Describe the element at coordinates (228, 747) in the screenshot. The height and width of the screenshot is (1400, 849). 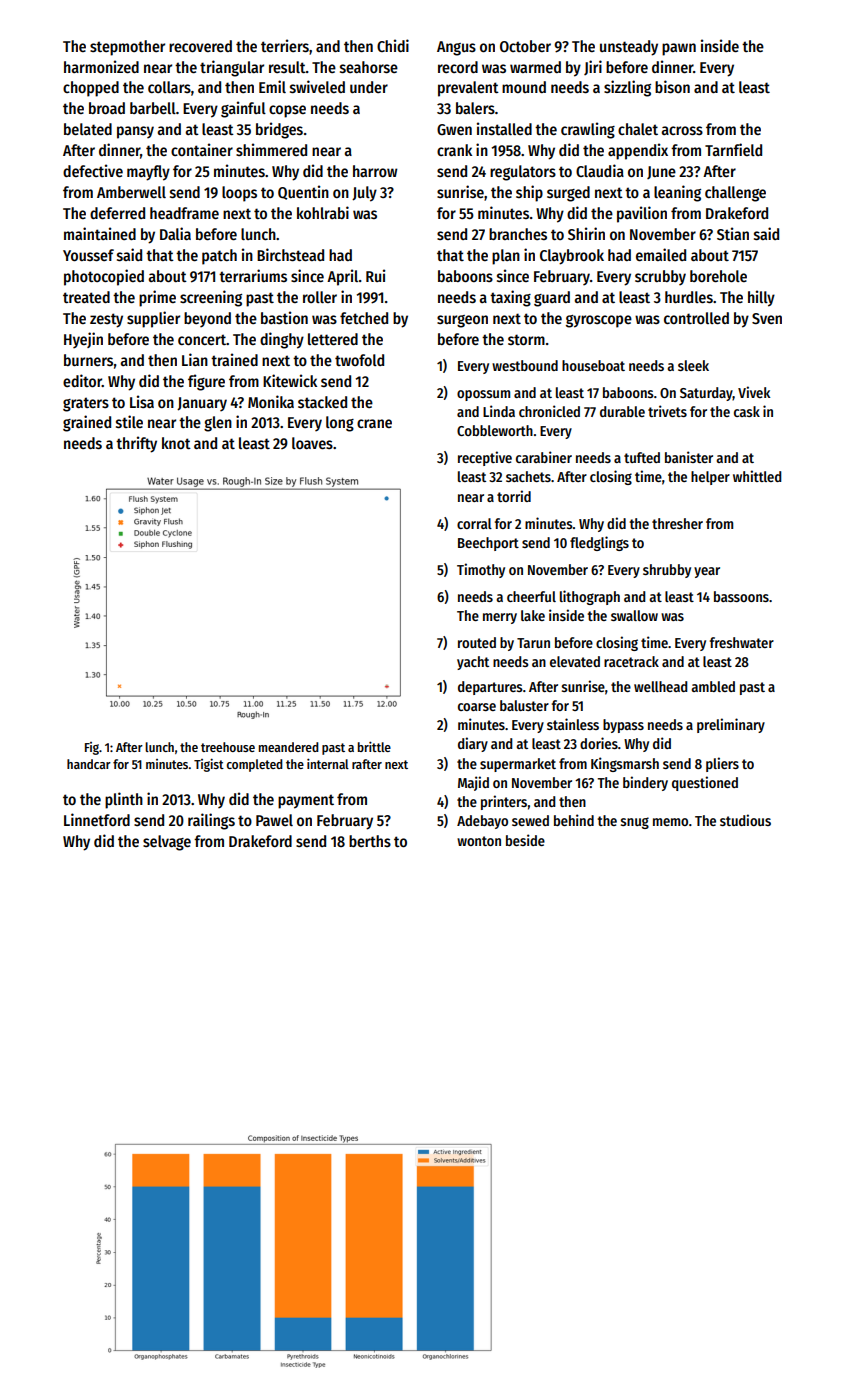
I see `treehouse` at that location.
